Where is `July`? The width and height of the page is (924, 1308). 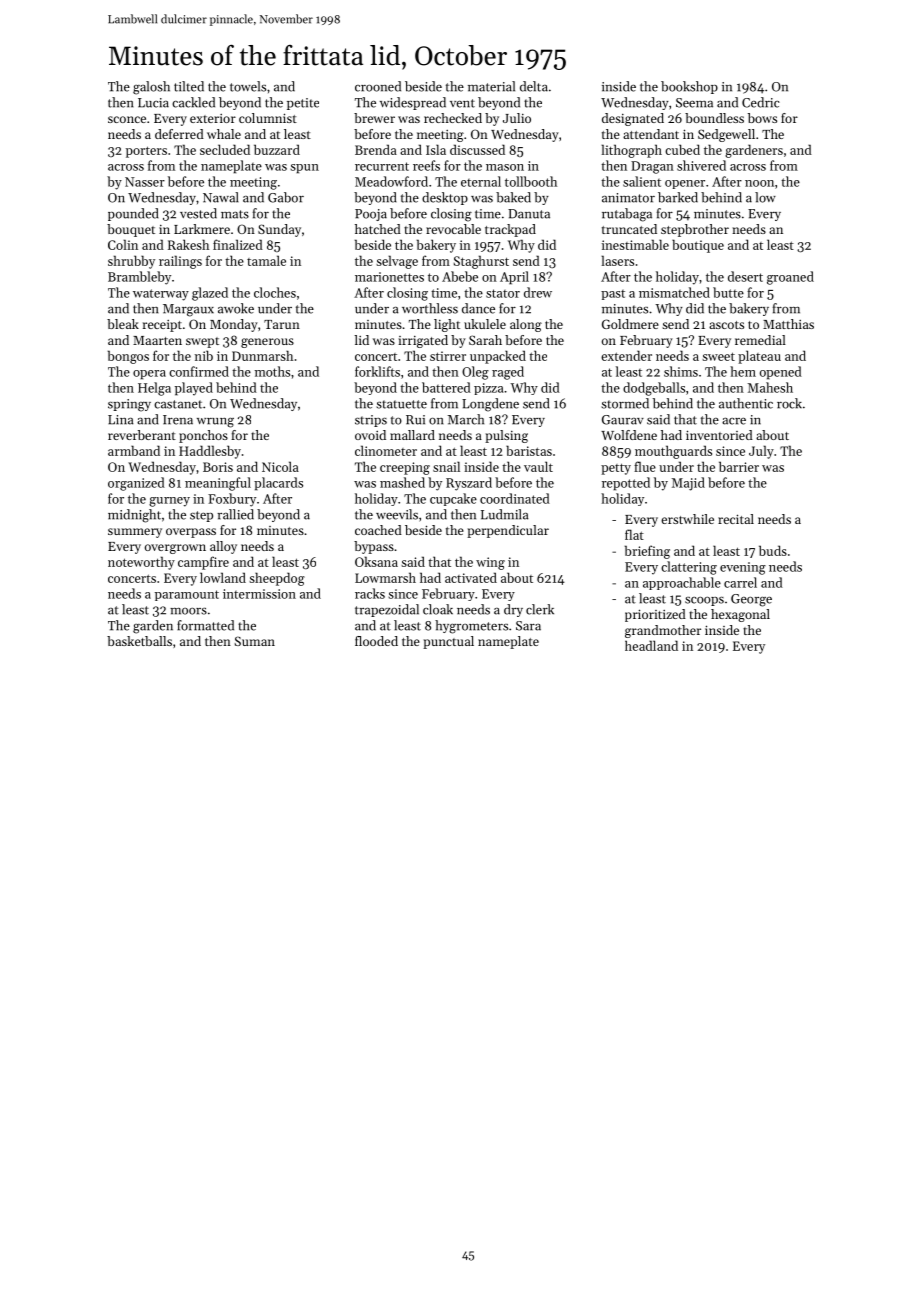
July is located at coordinates (761, 452).
